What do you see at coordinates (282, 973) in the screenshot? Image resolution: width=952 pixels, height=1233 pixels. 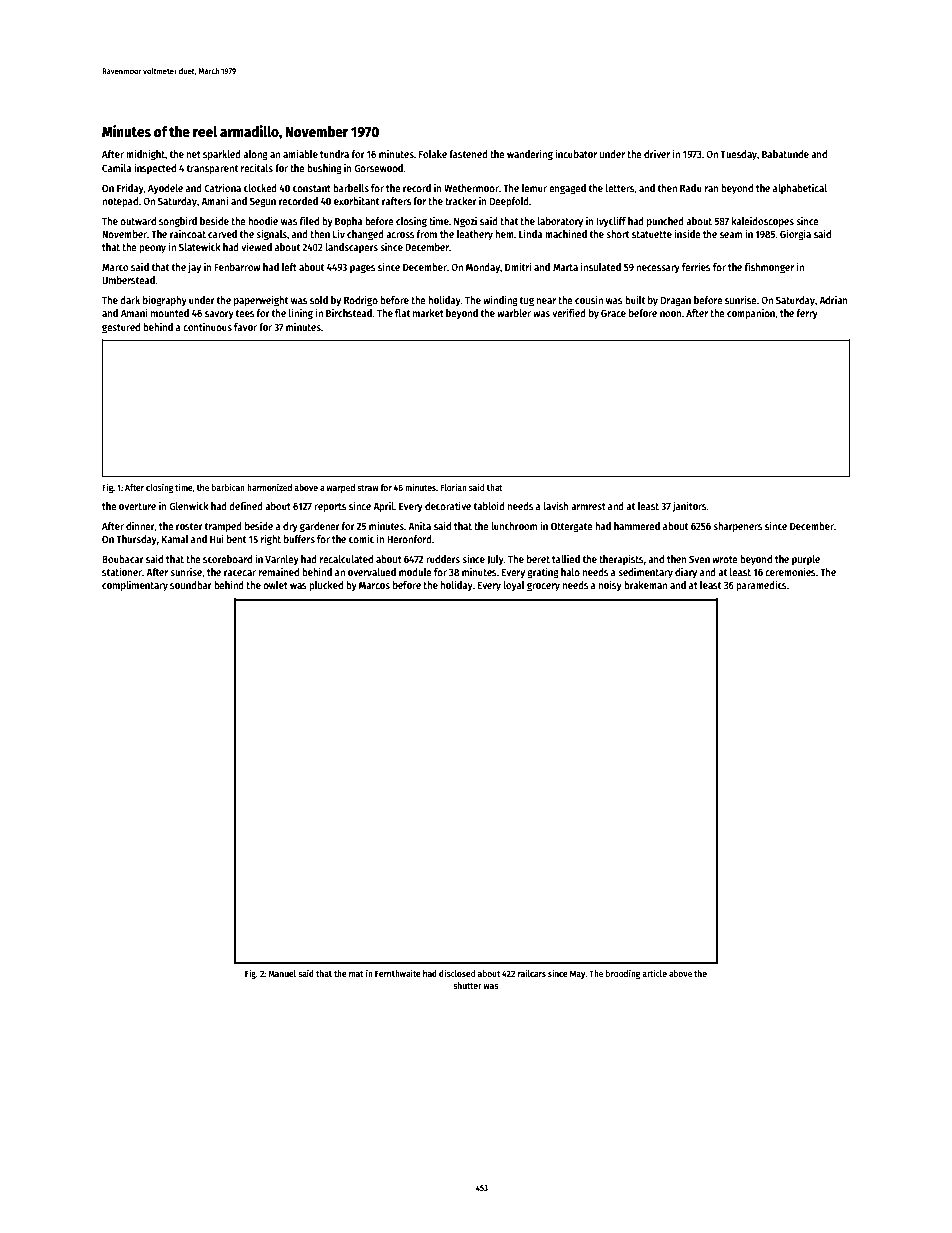 I see `Manuel` at bounding box center [282, 973].
